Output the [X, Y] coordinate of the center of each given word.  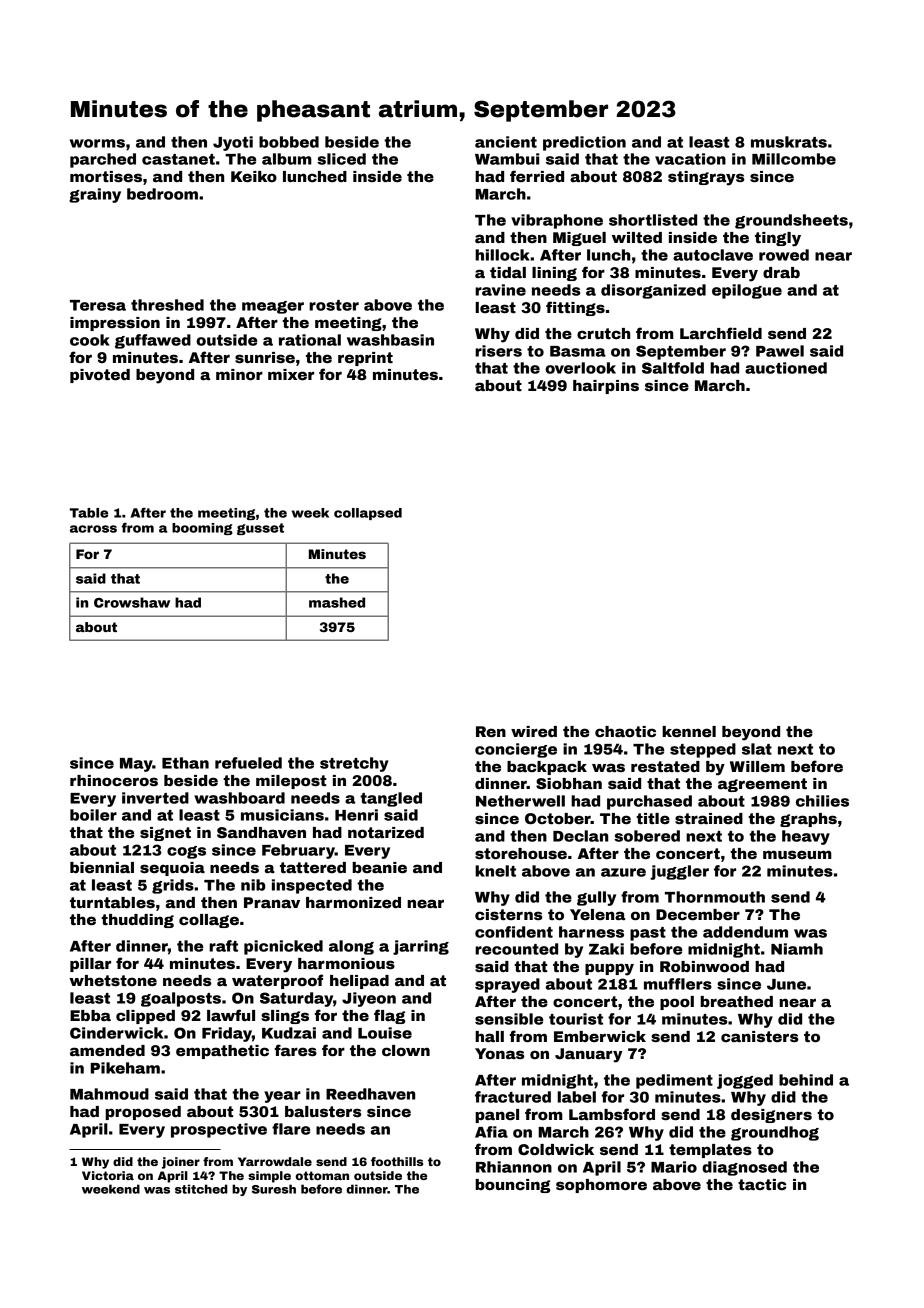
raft [223, 946]
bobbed [289, 142]
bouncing [512, 1186]
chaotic [625, 731]
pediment [674, 1081]
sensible [509, 1019]
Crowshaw [132, 602]
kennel [689, 731]
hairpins [606, 387]
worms [97, 143]
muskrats [789, 142]
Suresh [274, 1189]
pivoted [100, 376]
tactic [762, 1184]
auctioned [786, 368]
